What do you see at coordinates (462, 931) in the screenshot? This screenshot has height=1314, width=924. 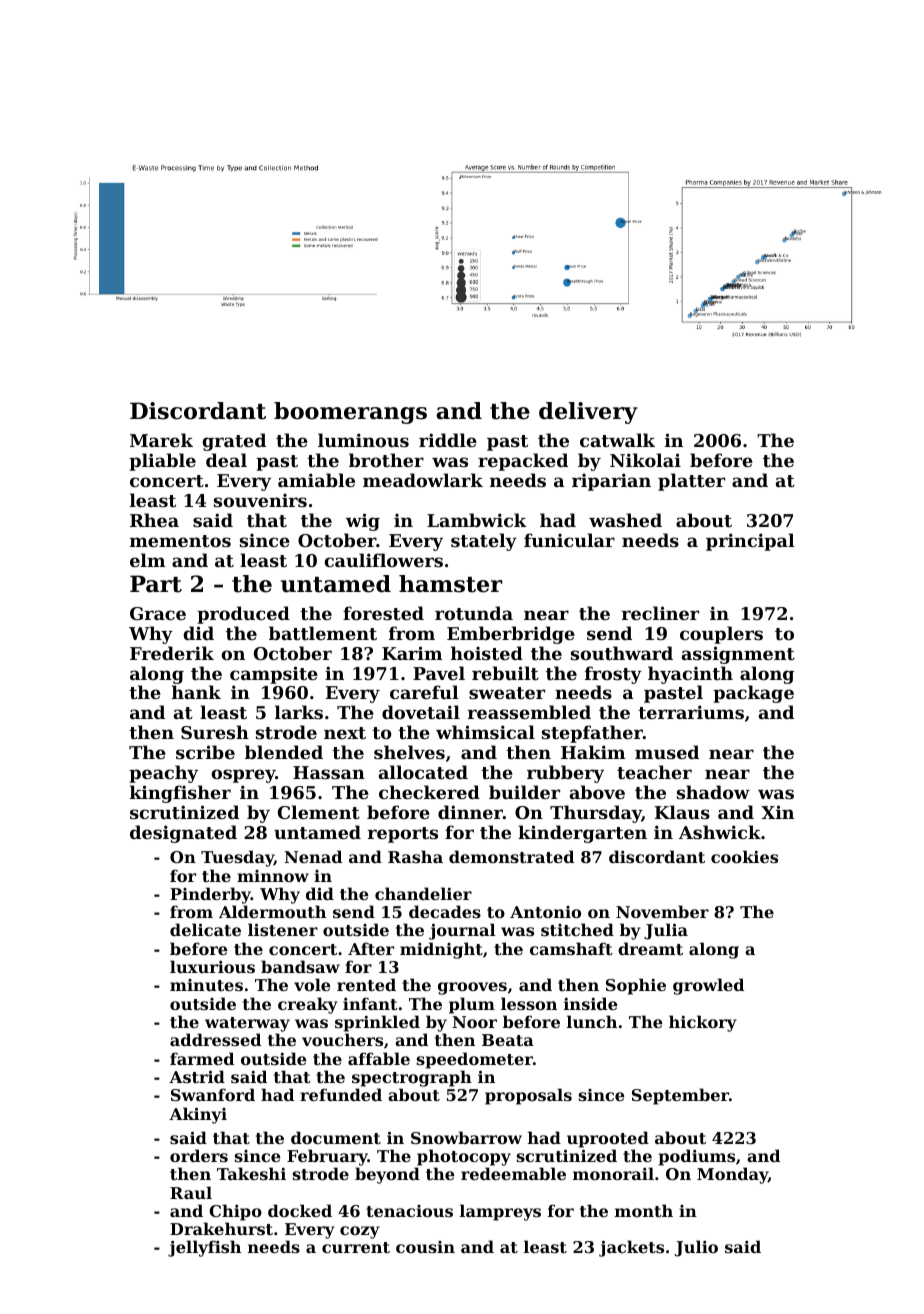 I see `journal` at bounding box center [462, 931].
